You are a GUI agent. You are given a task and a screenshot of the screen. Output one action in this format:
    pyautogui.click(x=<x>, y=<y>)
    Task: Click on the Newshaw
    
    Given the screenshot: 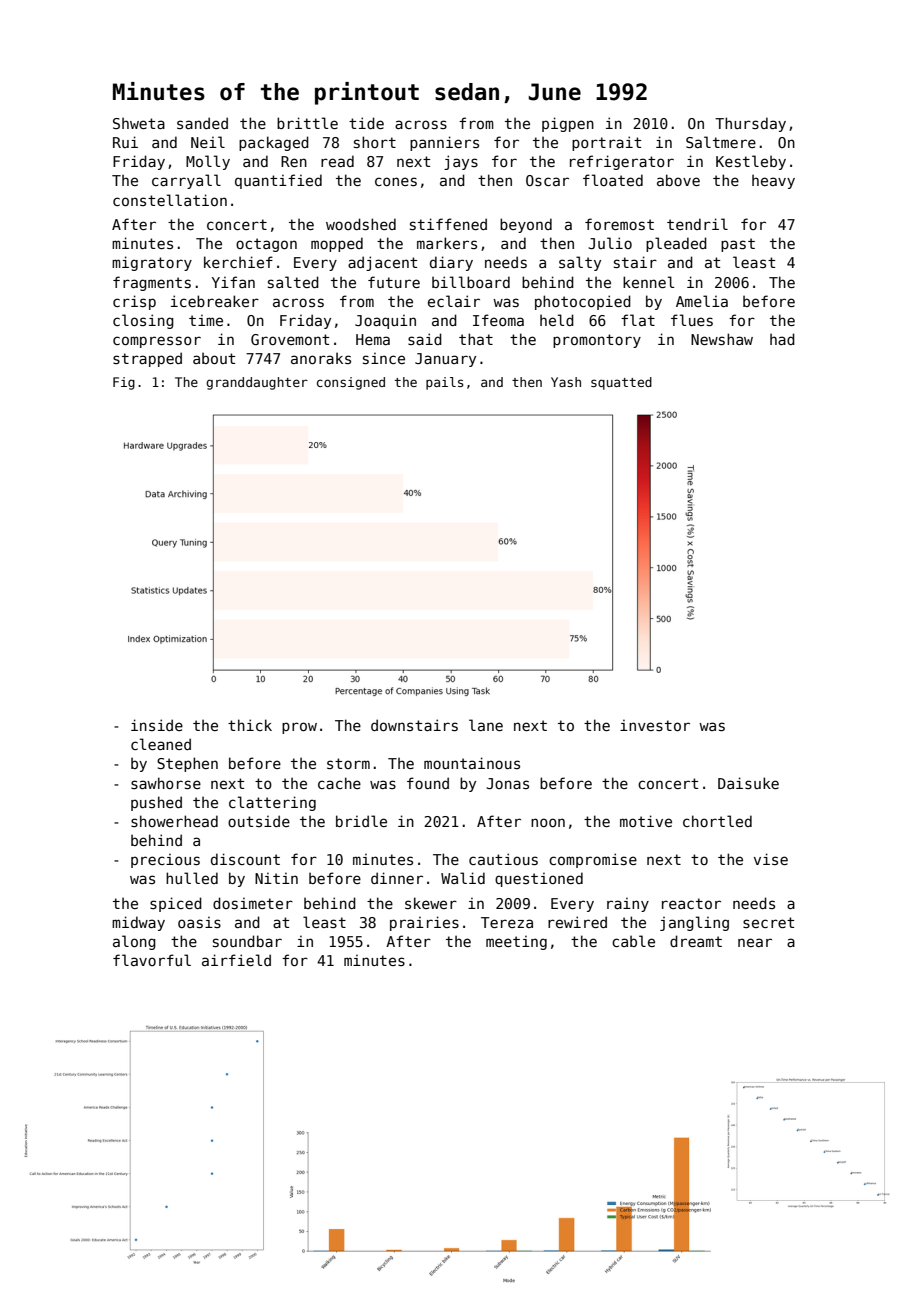 What is the action you would take?
    pyautogui.click(x=722, y=339)
